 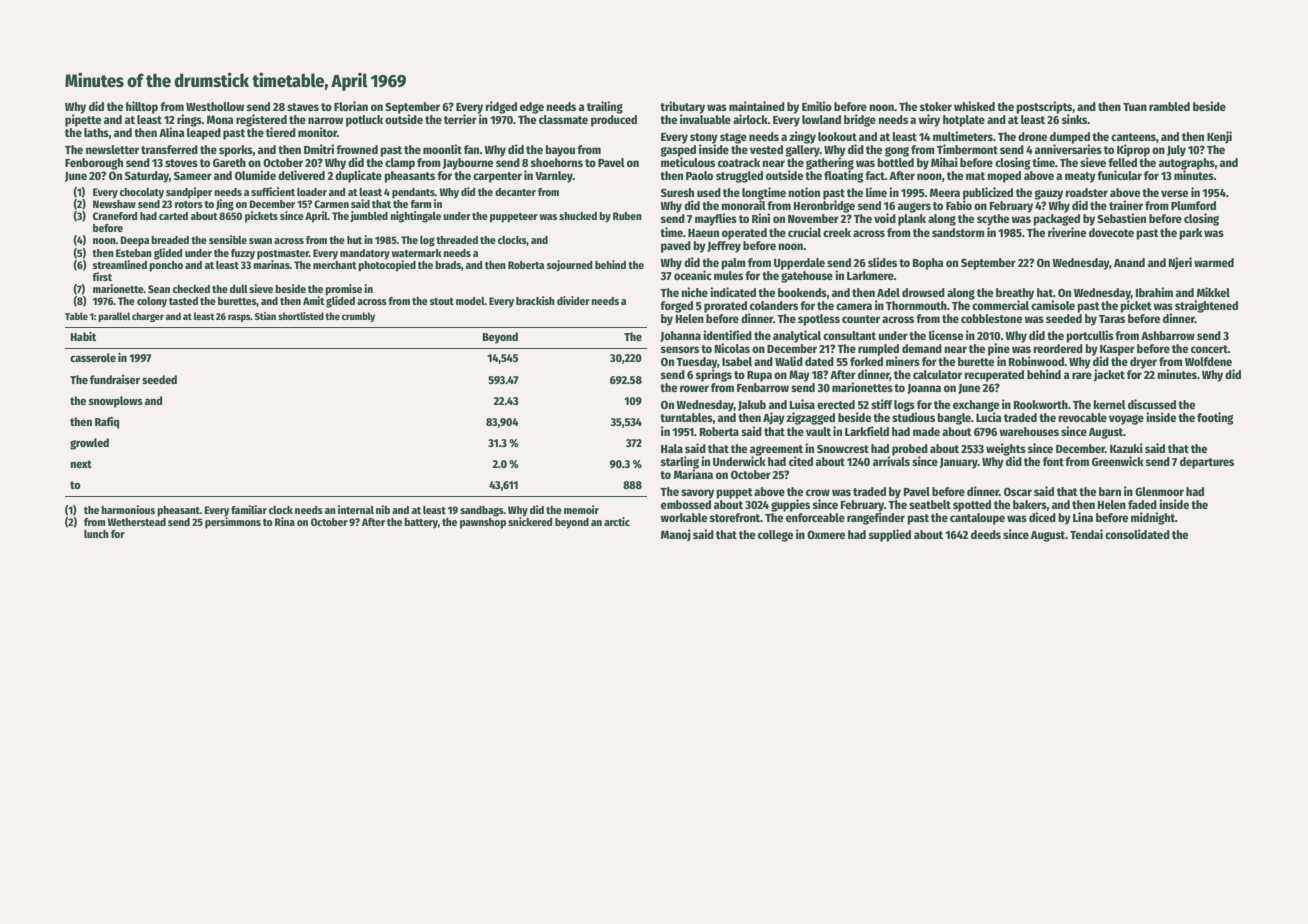 I want to click on Haeun, so click(x=703, y=233).
